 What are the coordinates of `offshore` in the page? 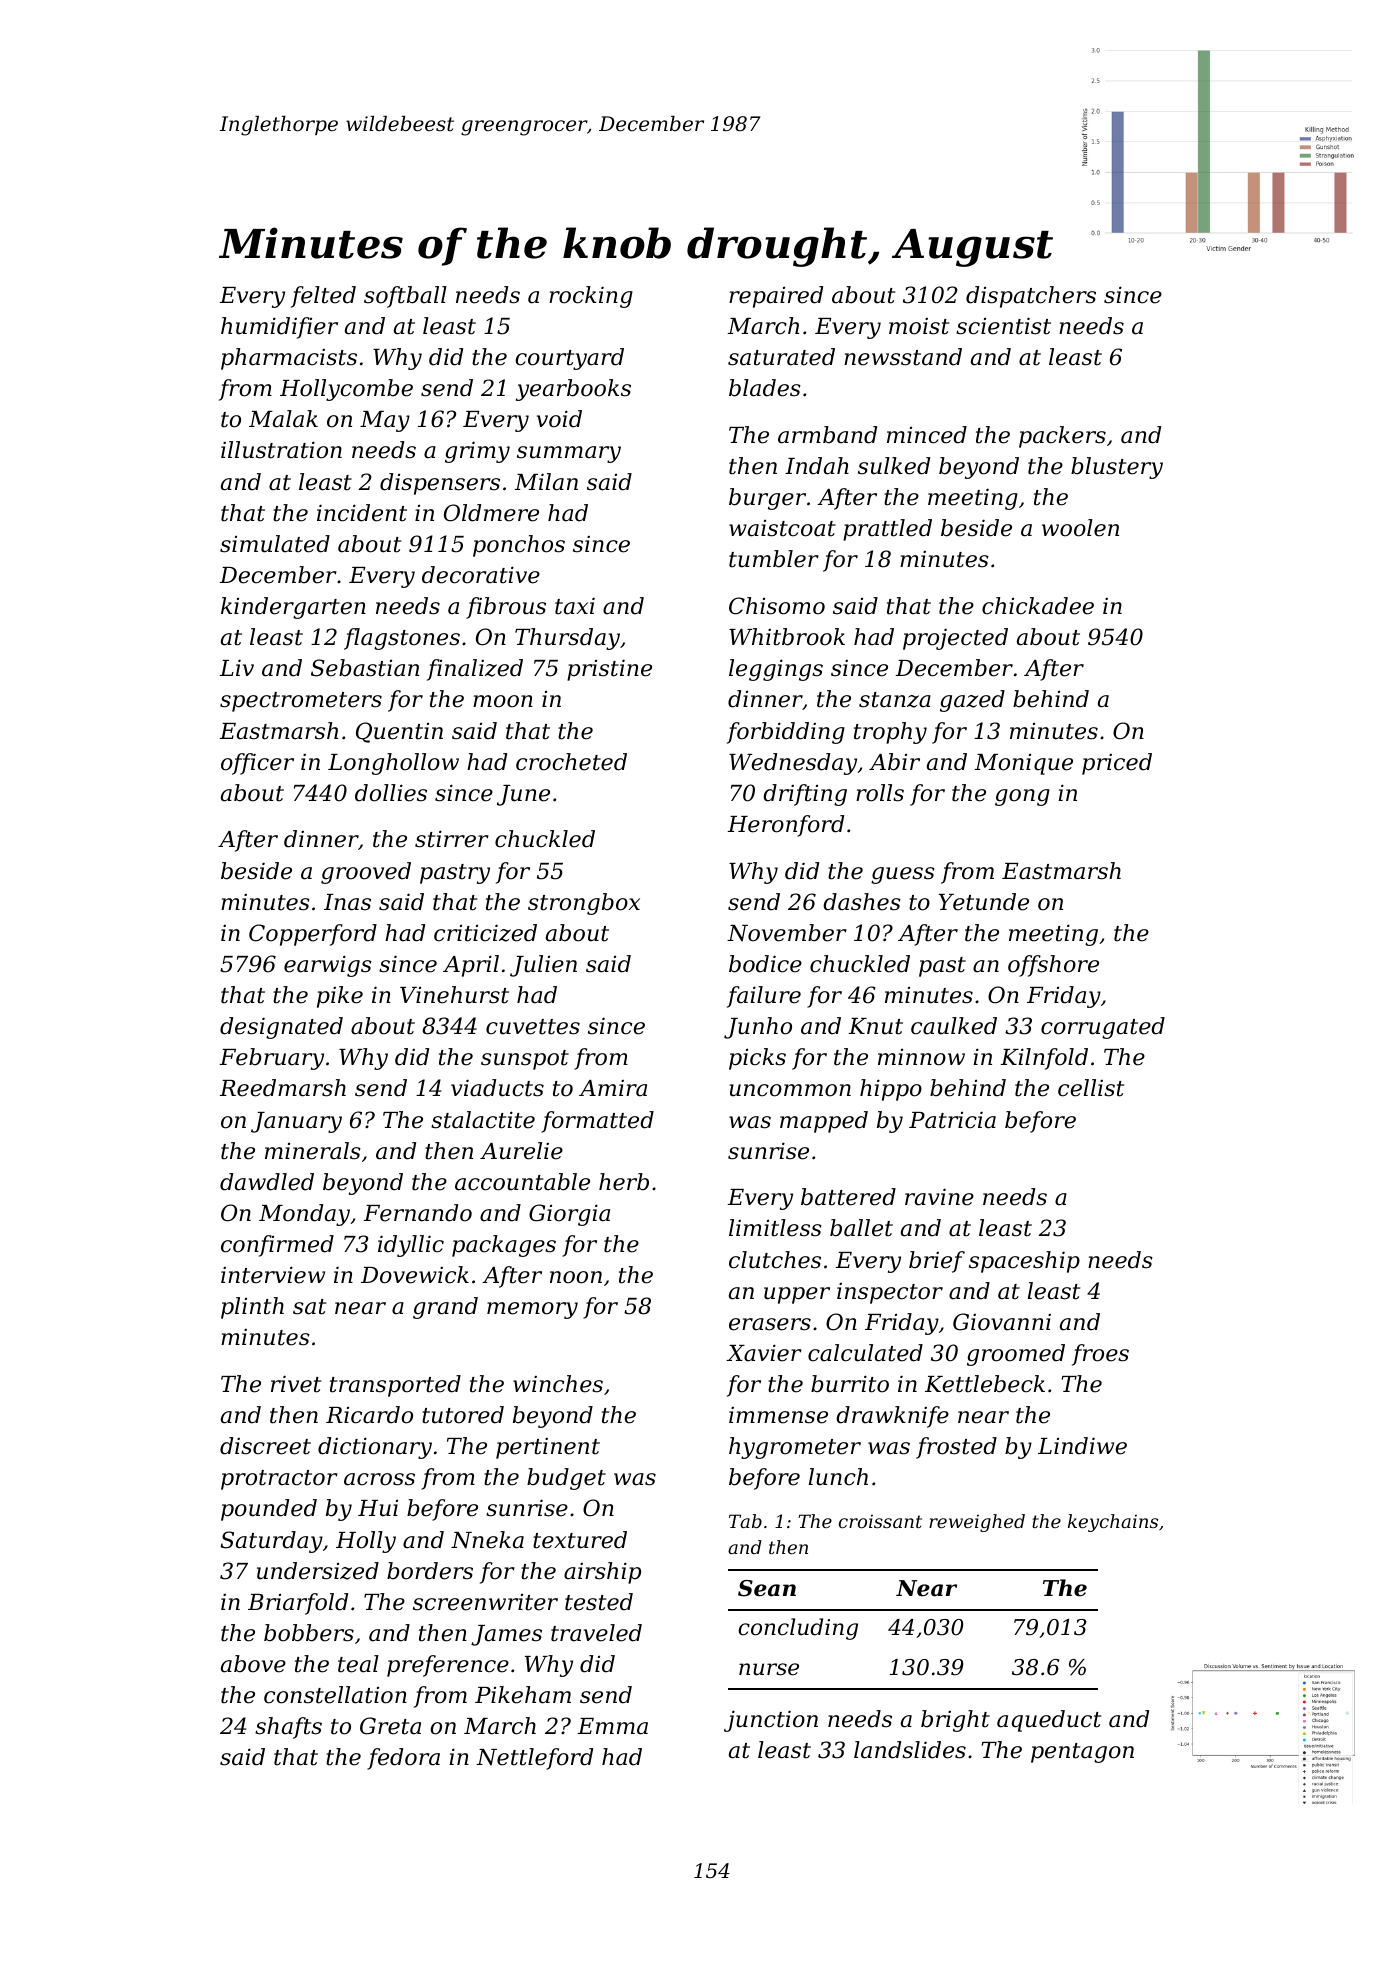 It's located at (1053, 966).
